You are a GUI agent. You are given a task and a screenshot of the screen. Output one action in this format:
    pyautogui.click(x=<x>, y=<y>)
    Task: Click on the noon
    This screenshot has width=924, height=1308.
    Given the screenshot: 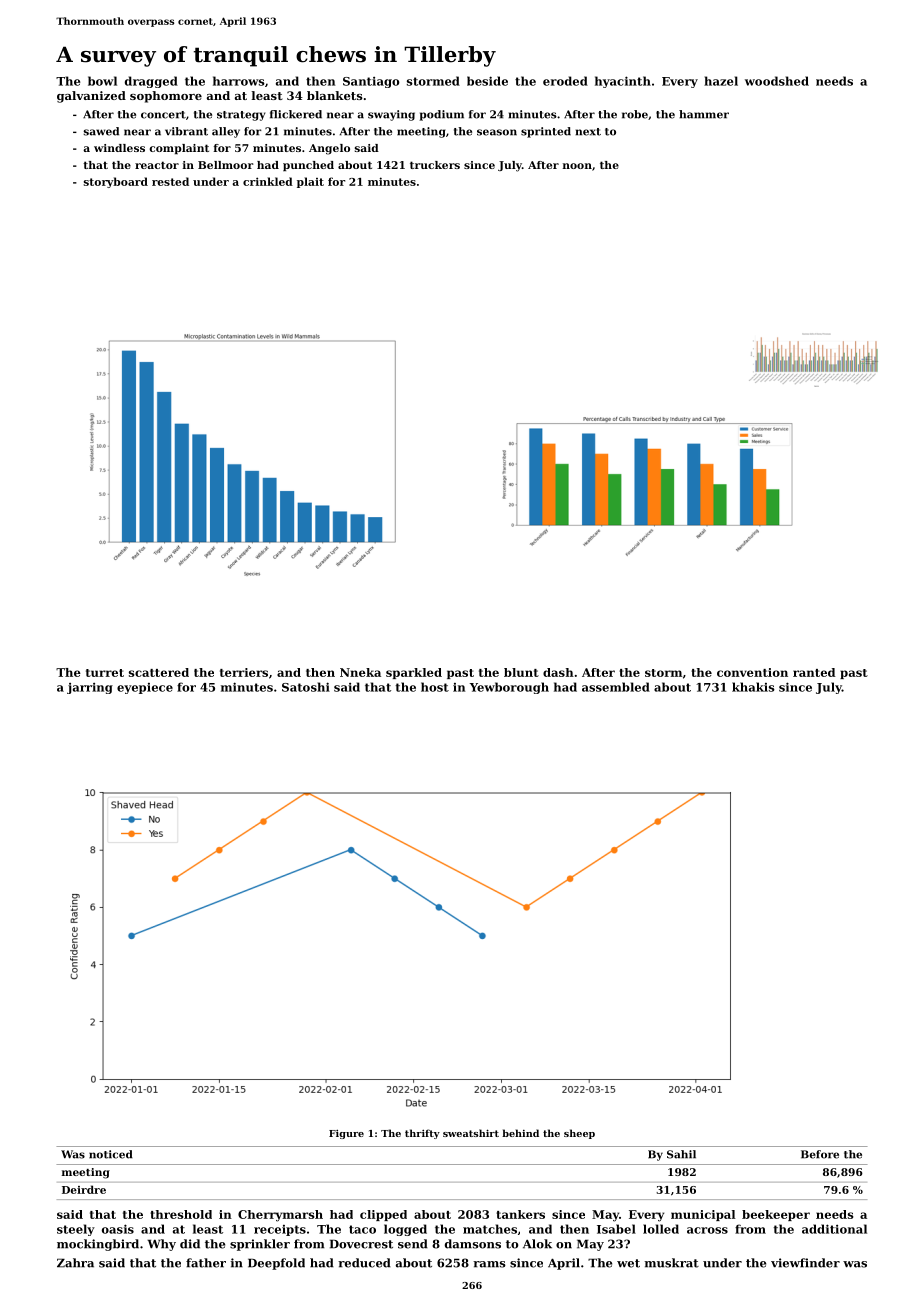 What is the action you would take?
    pyautogui.click(x=577, y=166)
